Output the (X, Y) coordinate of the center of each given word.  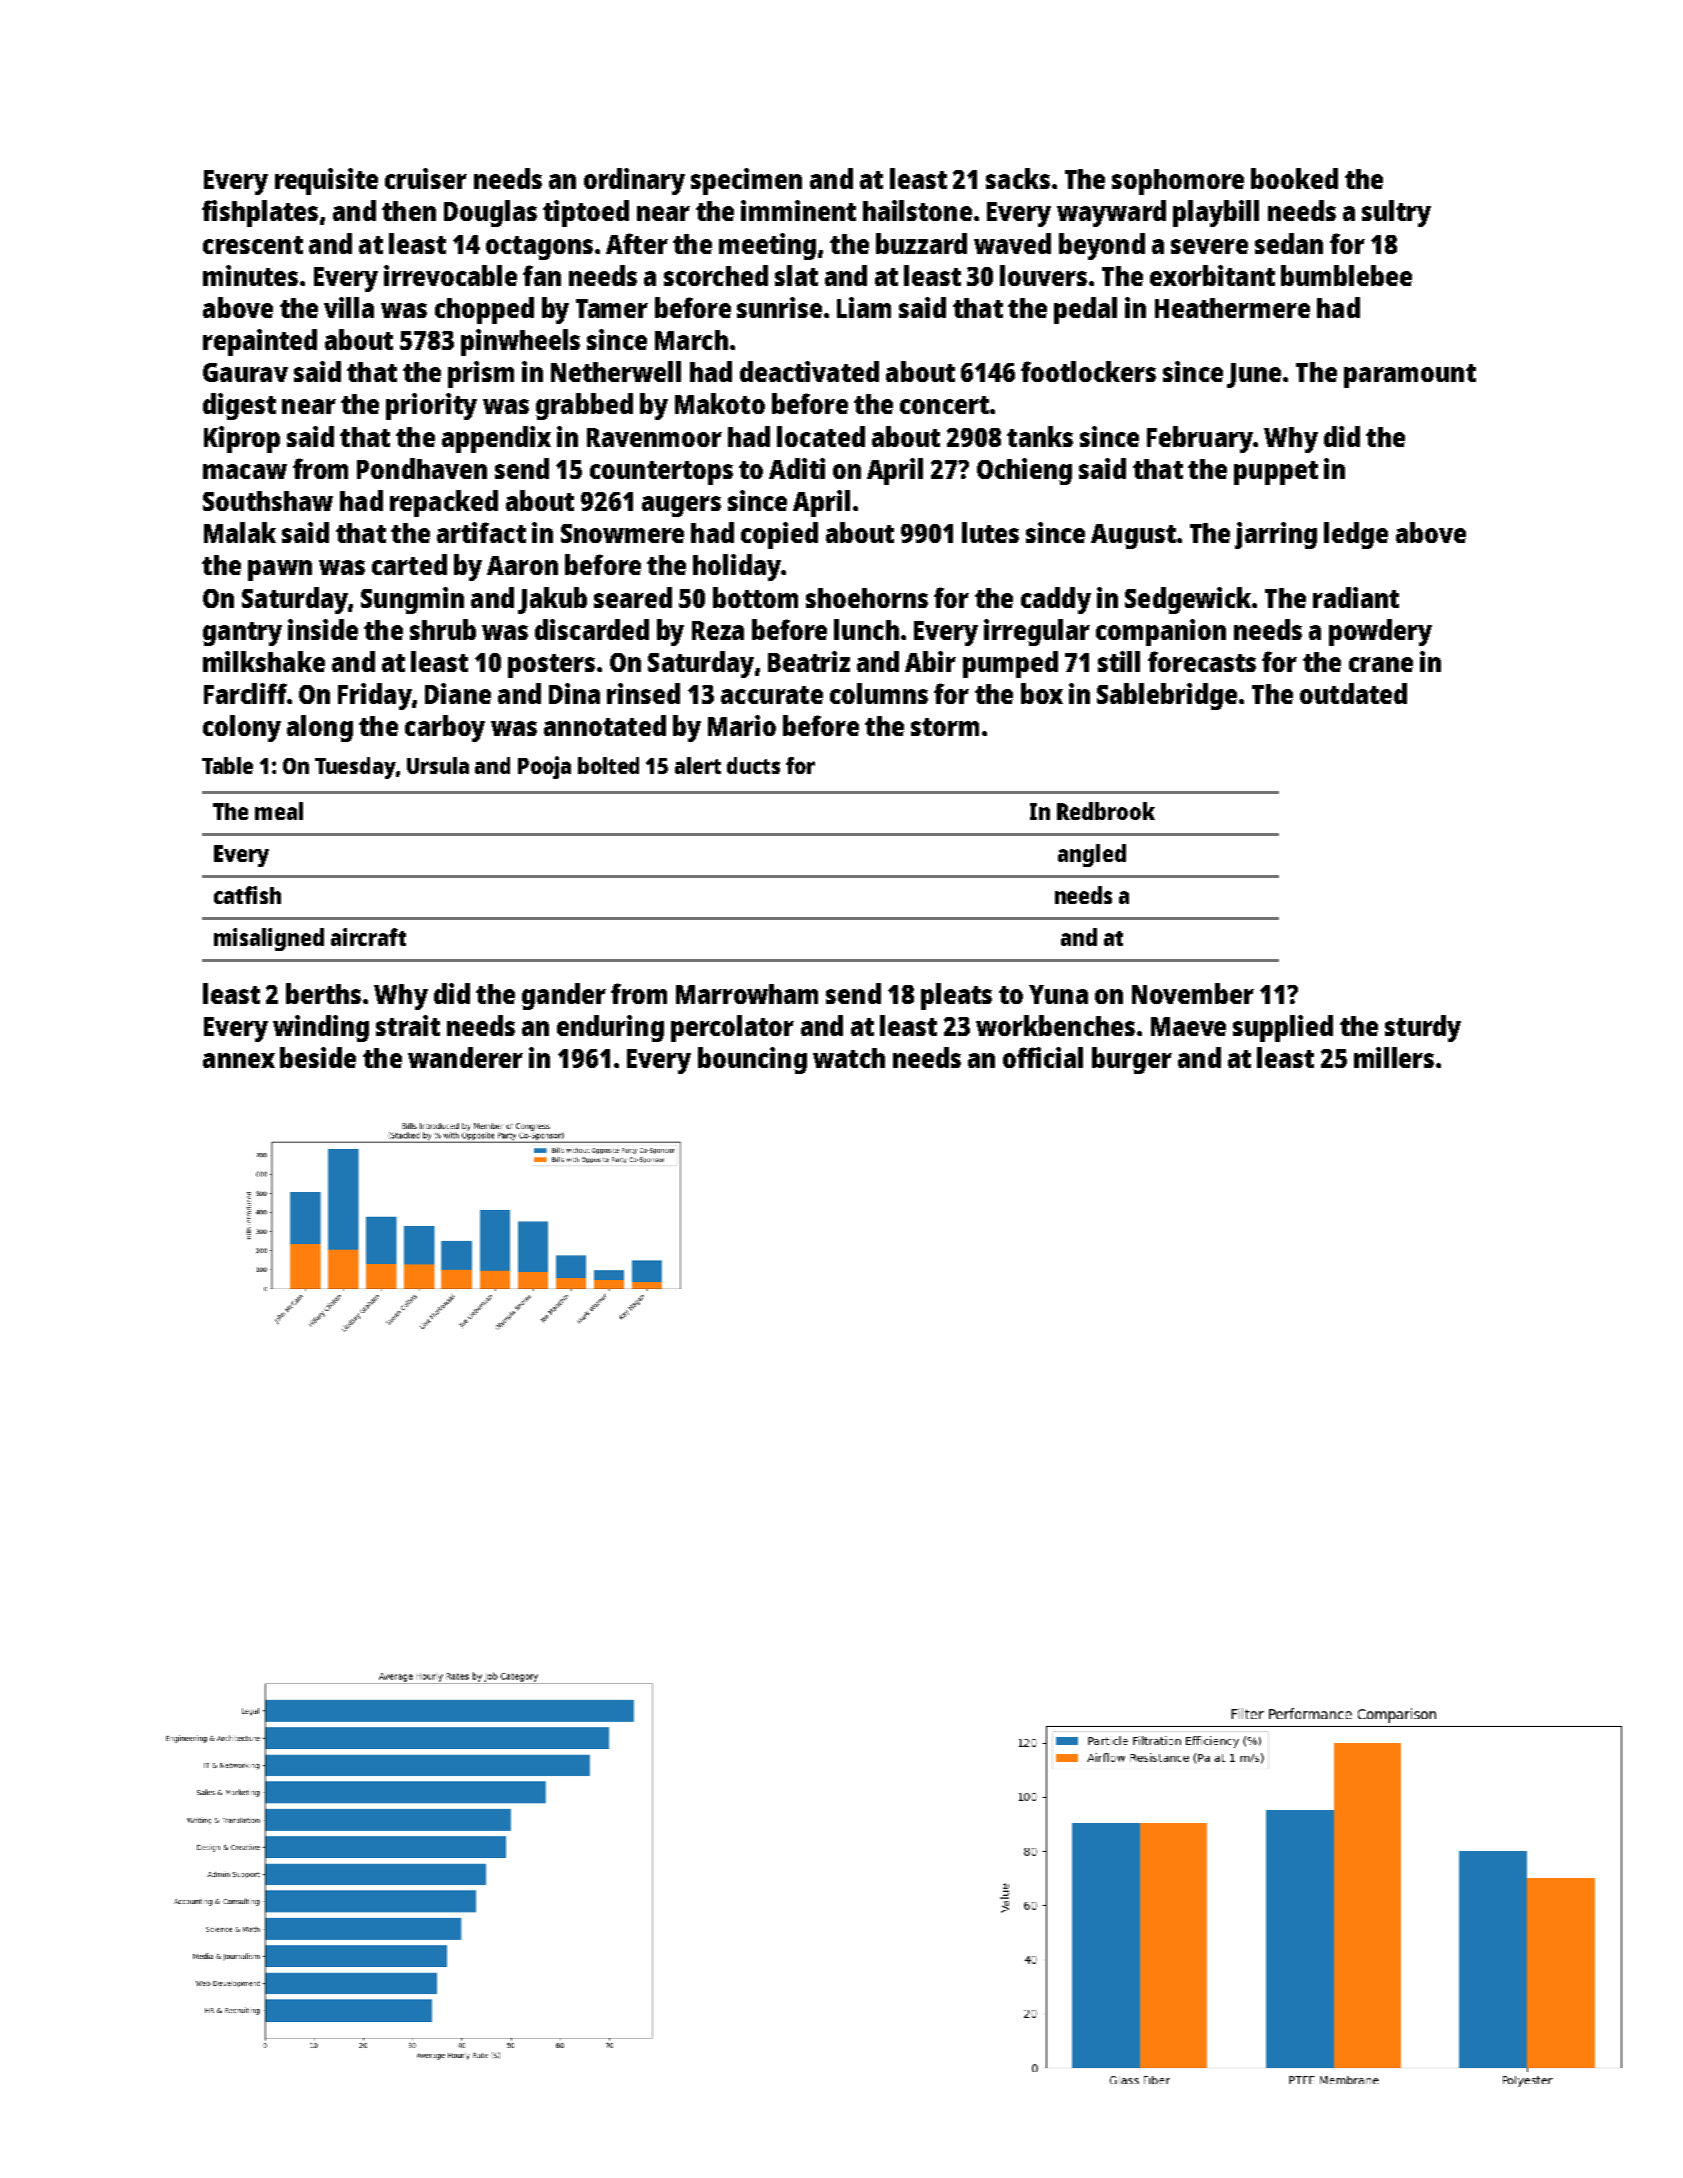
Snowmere (622, 533)
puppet (1276, 473)
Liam (864, 307)
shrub (443, 629)
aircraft (368, 937)
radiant (1356, 597)
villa (349, 307)
